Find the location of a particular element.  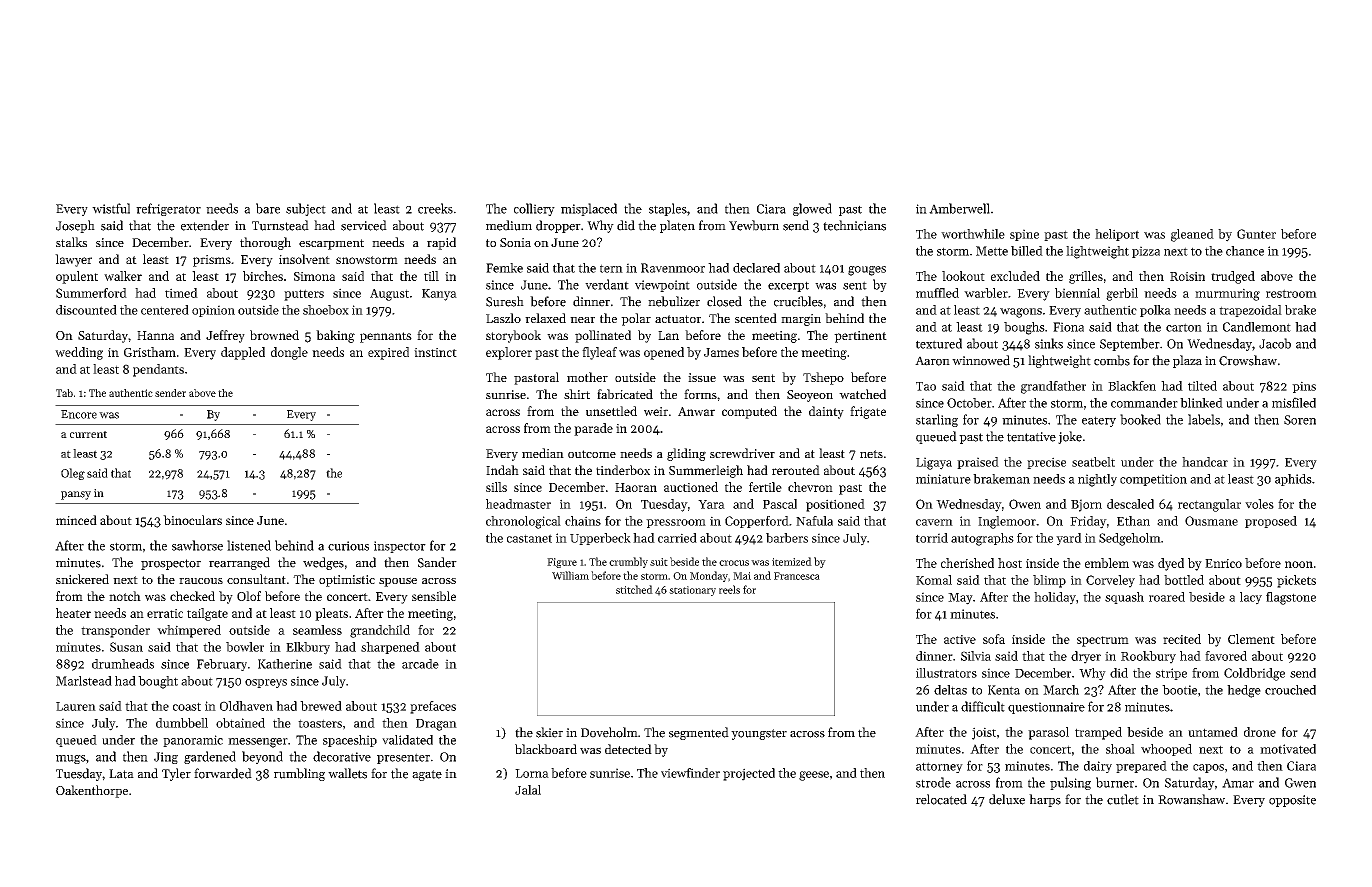

Bjorn is located at coordinates (1086, 505).
